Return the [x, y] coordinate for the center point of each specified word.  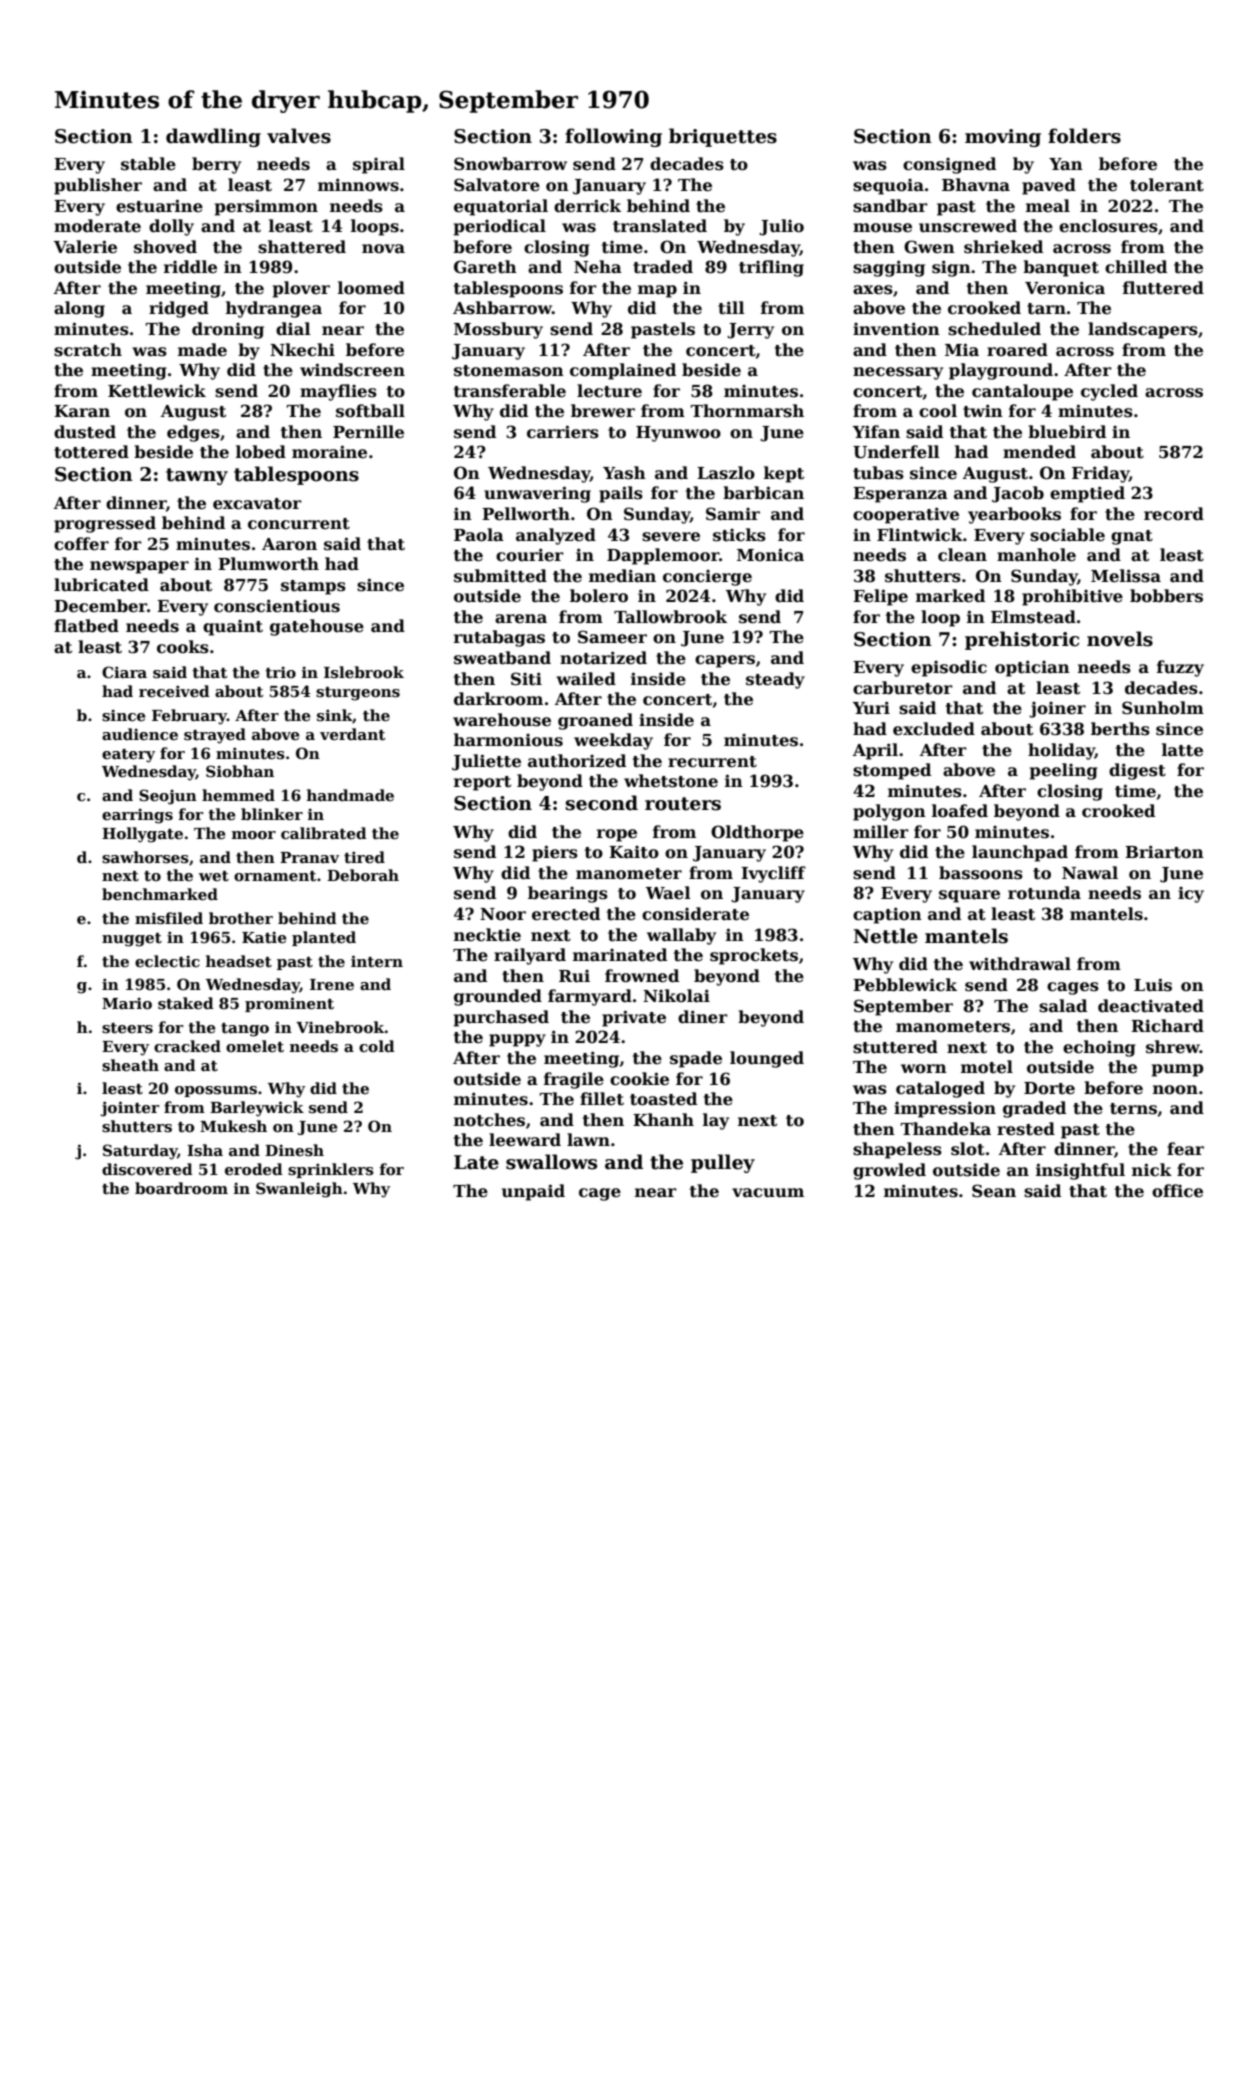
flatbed [86, 626]
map [657, 291]
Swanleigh [299, 1190]
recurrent [712, 762]
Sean [994, 1191]
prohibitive [1072, 597]
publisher [98, 186]
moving [1003, 138]
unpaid [533, 1192]
